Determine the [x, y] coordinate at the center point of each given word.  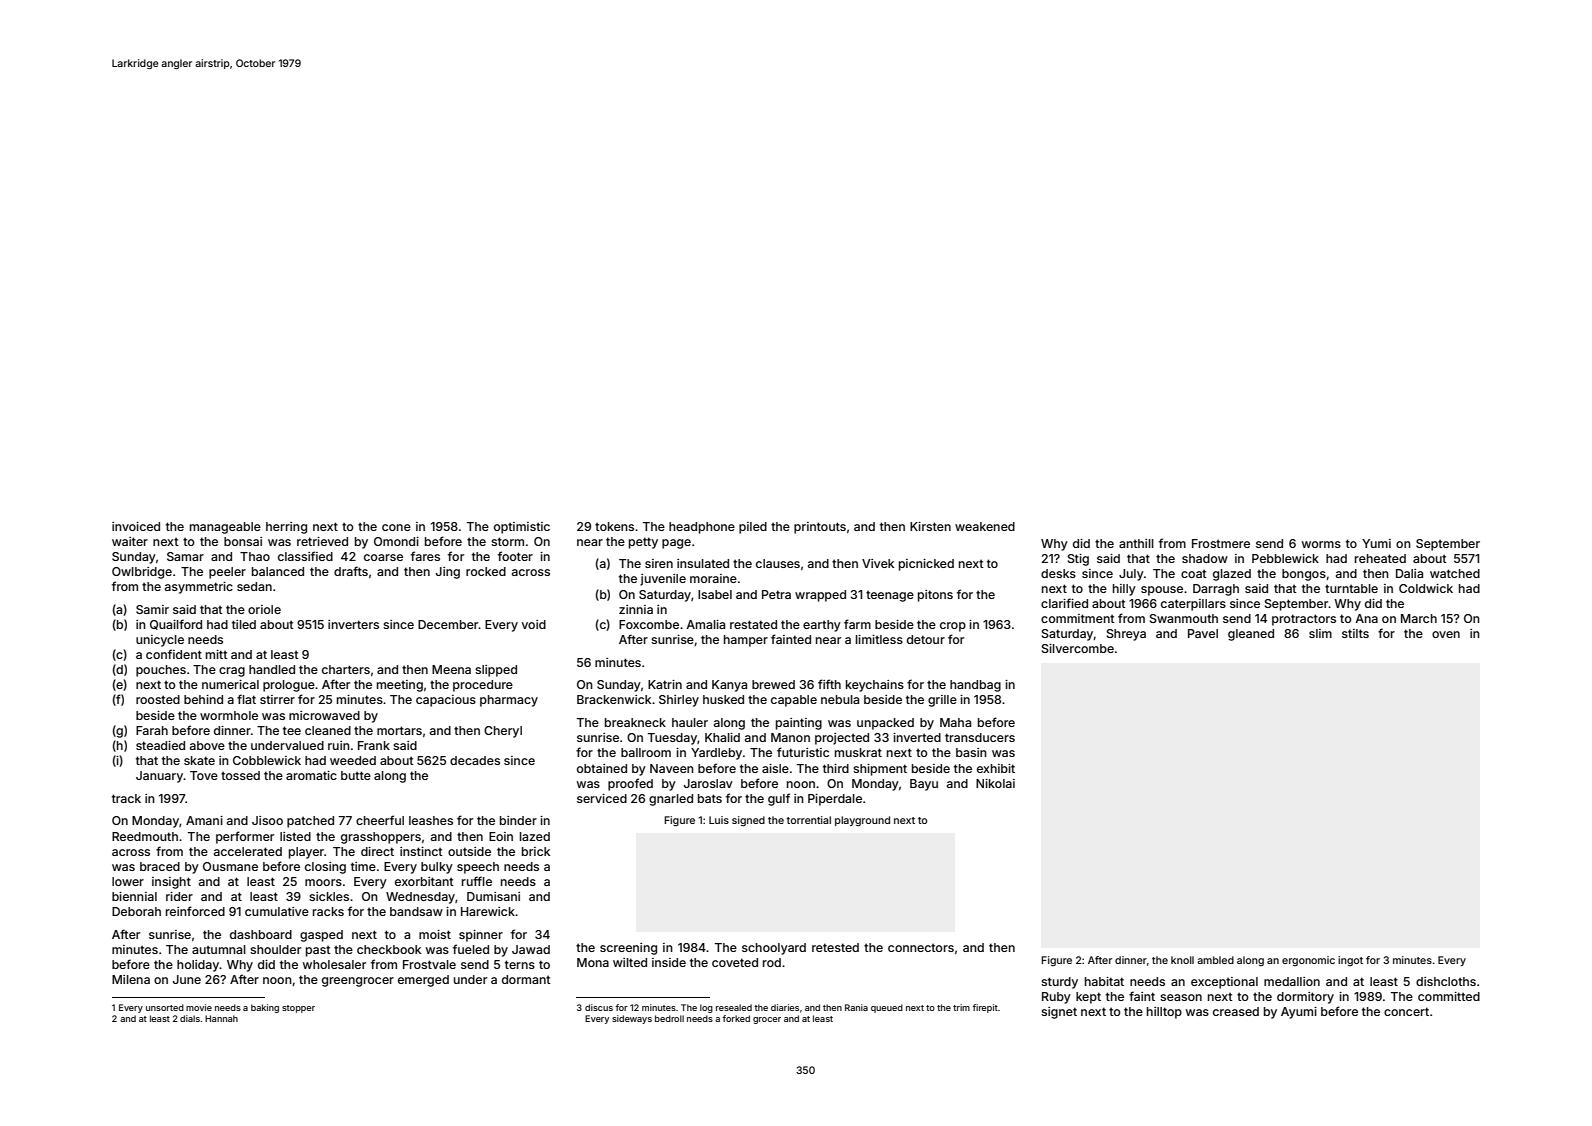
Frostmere [1221, 543]
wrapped [820, 596]
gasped [321, 936]
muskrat [858, 752]
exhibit [996, 768]
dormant [526, 979]
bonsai [243, 541]
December [448, 624]
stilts [1355, 633]
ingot [1350, 961]
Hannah [221, 1018]
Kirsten [930, 526]
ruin [339, 745]
